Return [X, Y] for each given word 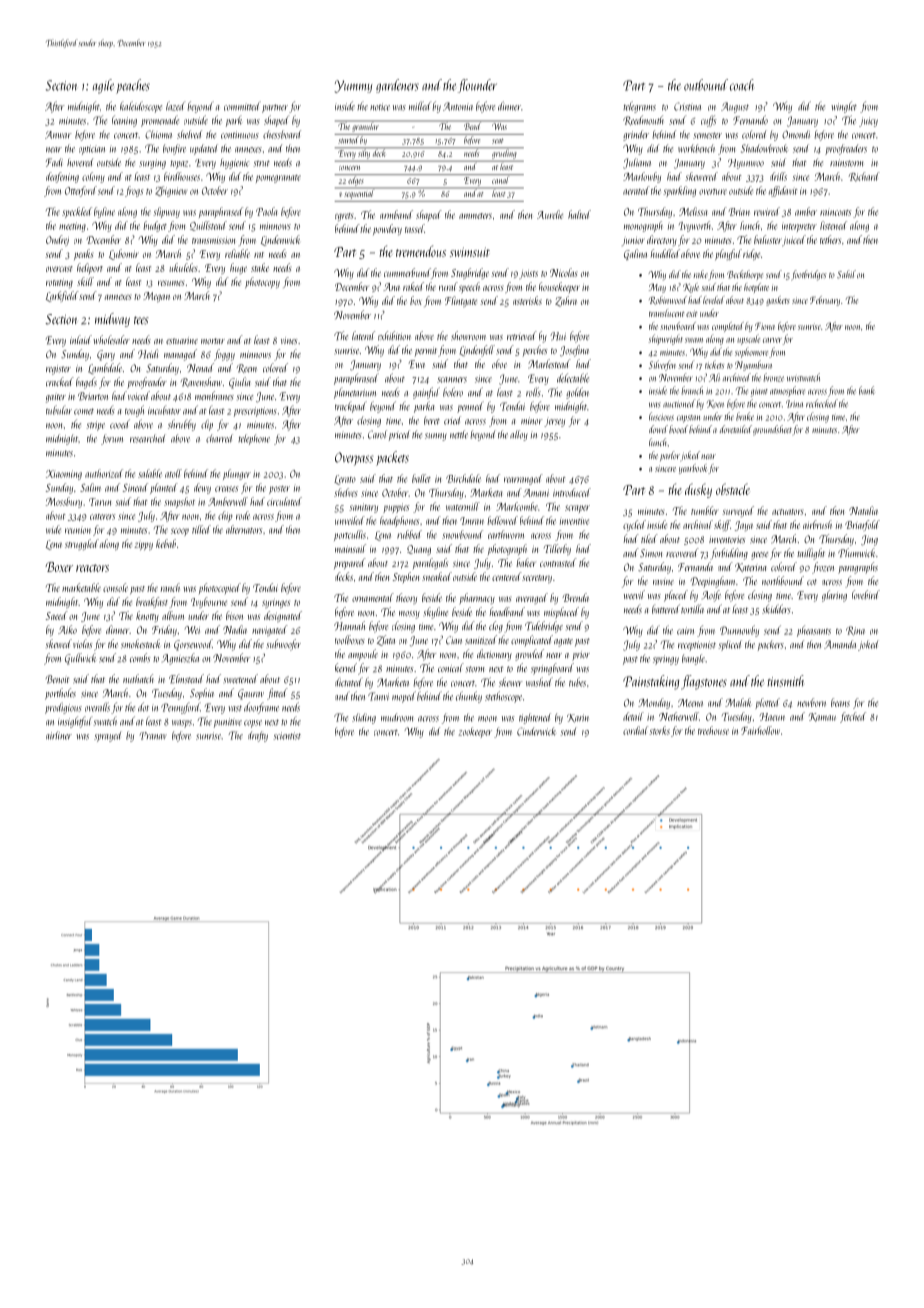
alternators [244, 529]
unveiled [350, 520]
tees [141, 320]
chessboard [282, 134]
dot [143, 707]
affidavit [783, 191]
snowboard [678, 326]
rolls [533, 392]
